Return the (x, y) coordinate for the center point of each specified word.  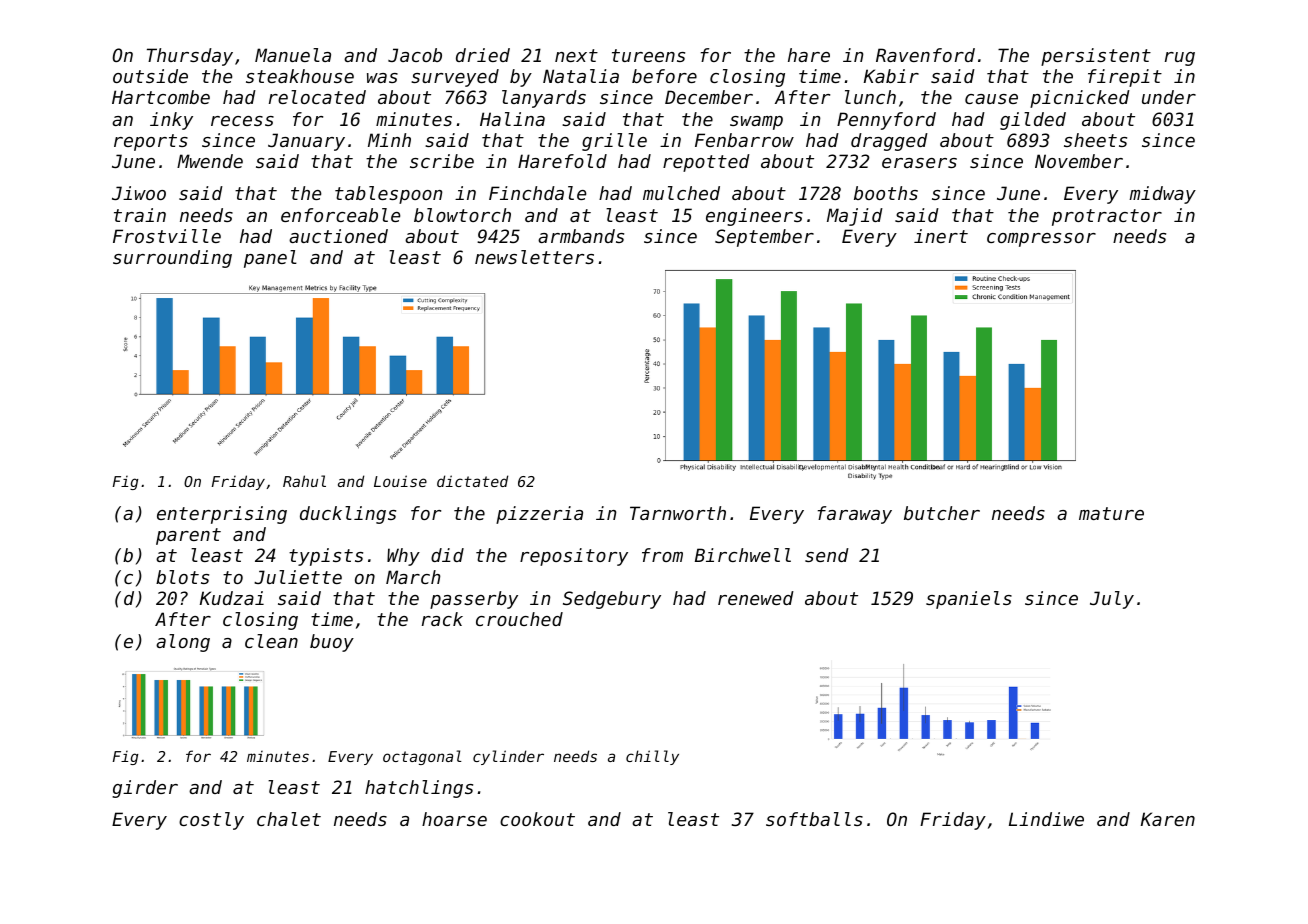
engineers (754, 217)
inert (941, 236)
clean (271, 641)
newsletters (534, 257)
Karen (1168, 819)
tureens (648, 55)
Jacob (415, 55)
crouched (519, 619)
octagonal (422, 757)
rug (1180, 59)
